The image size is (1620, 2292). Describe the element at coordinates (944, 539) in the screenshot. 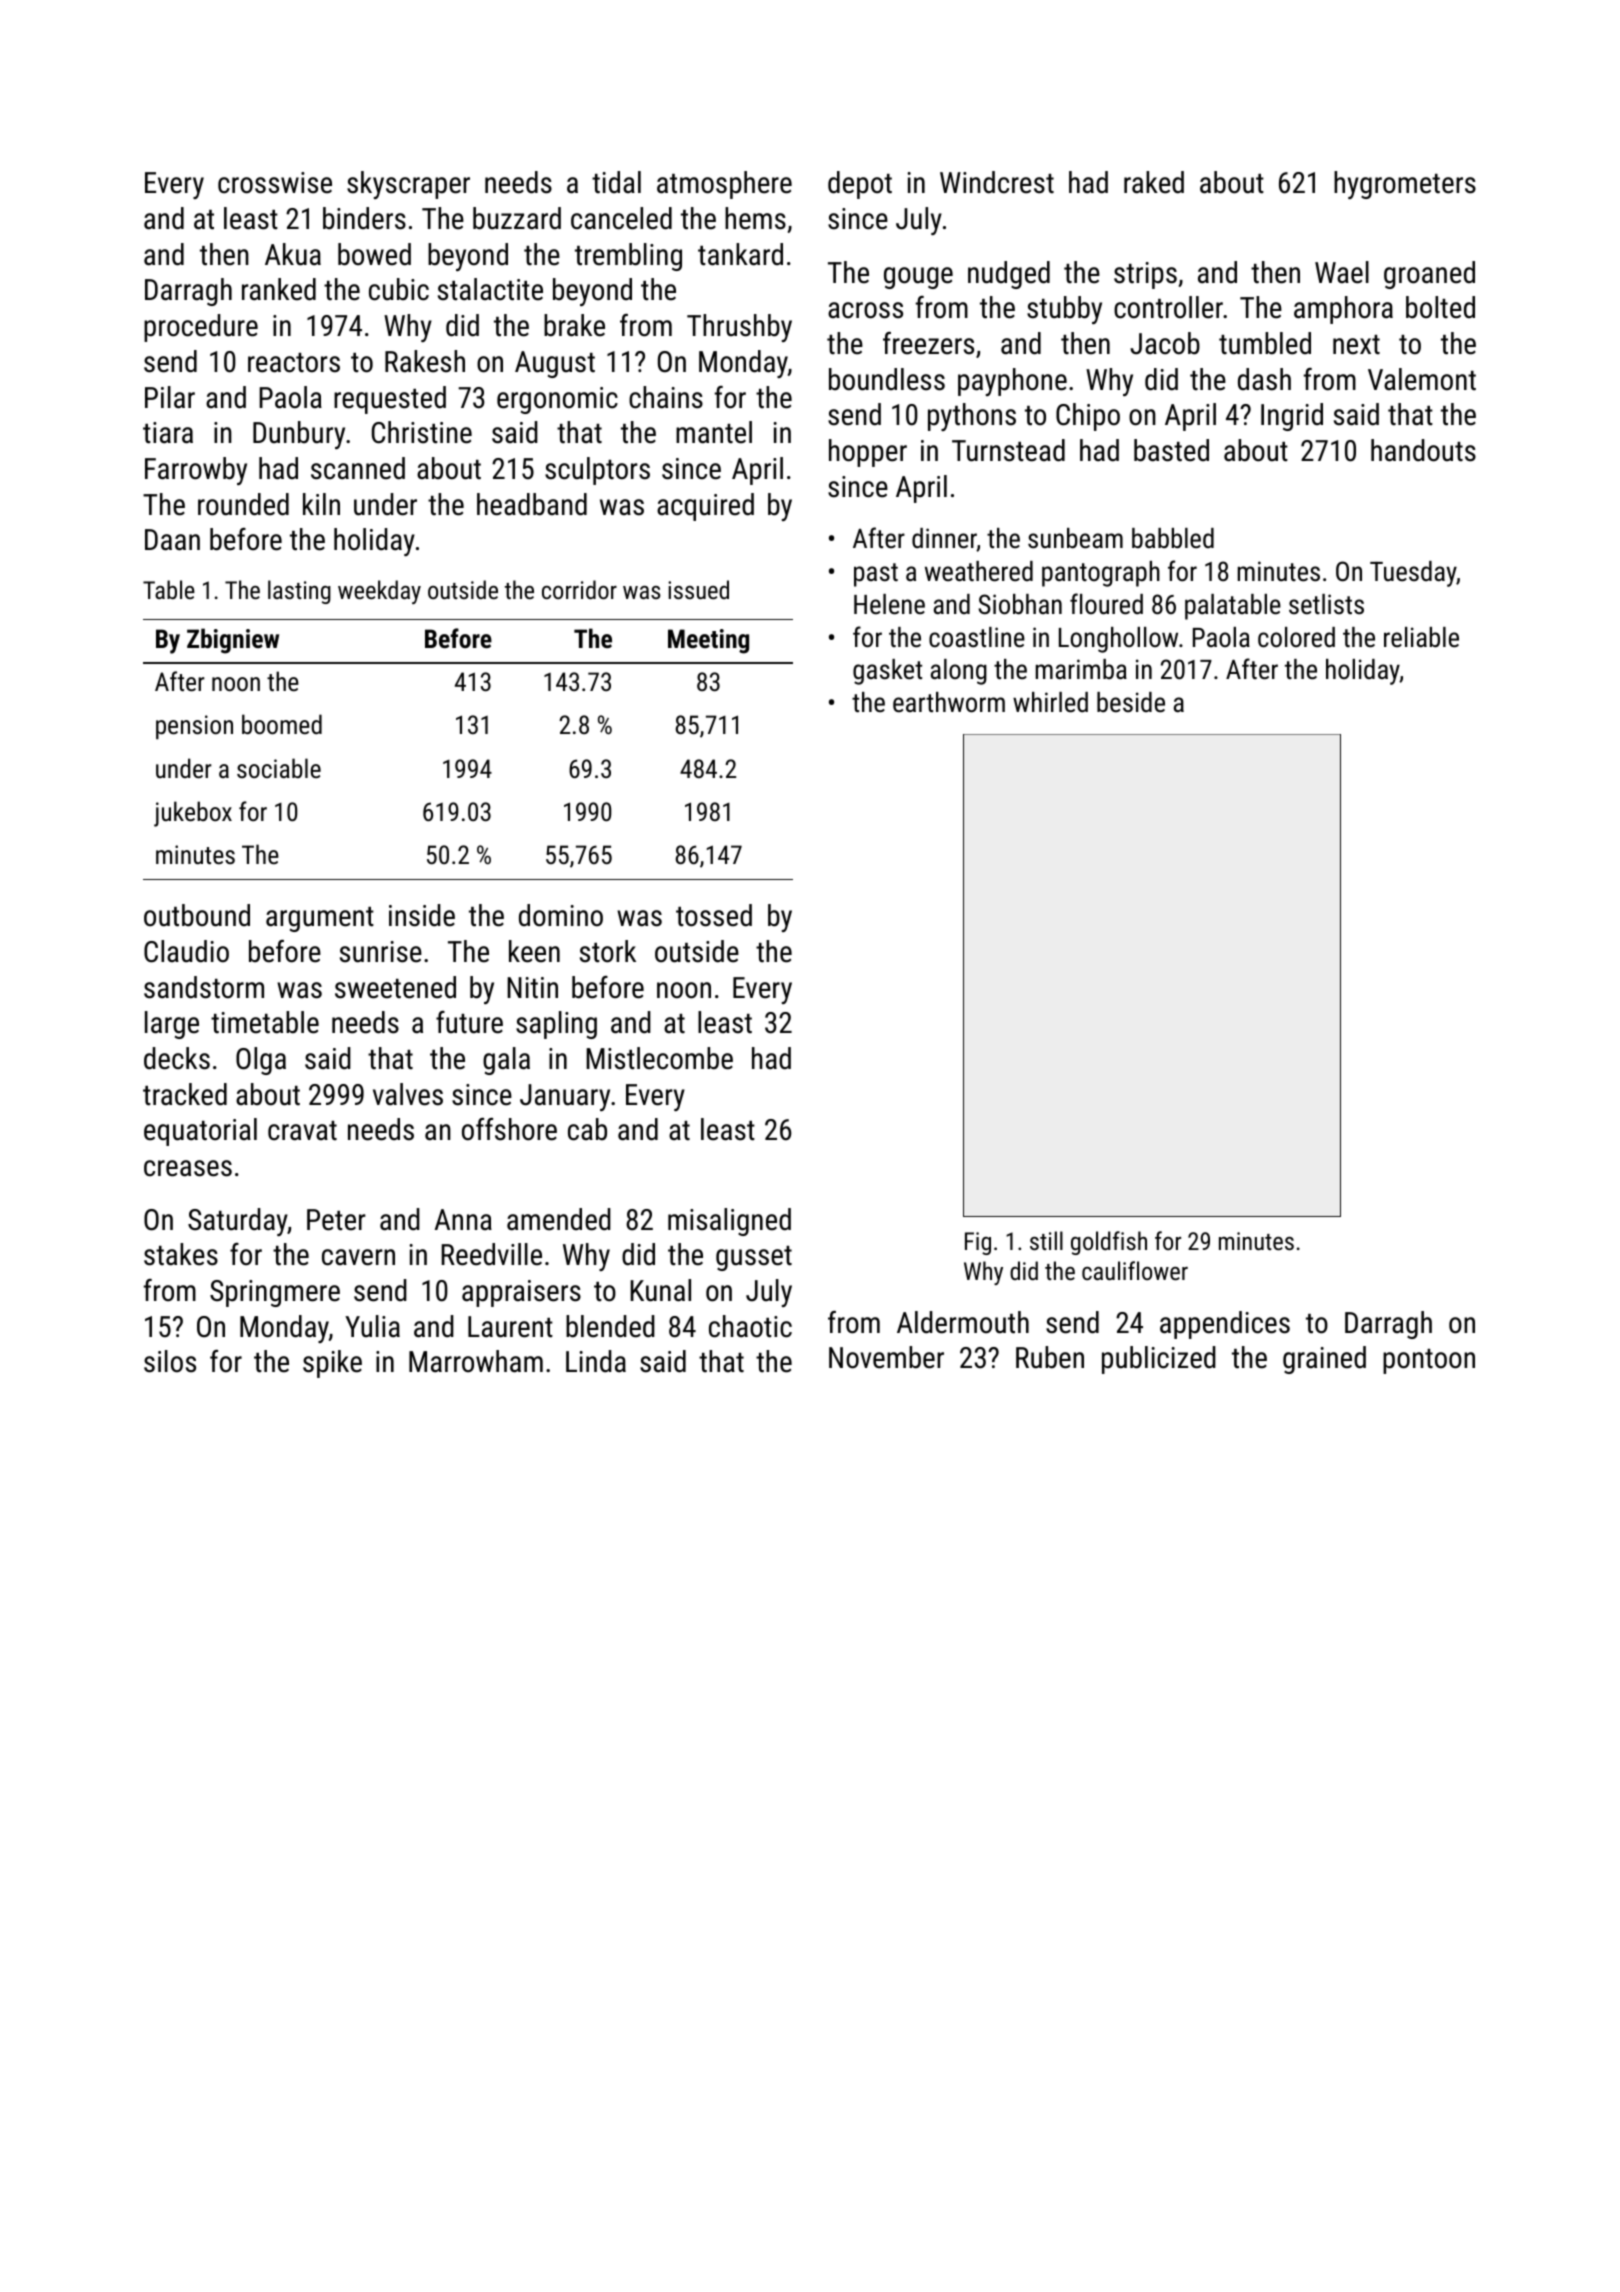

I see `dinner` at that location.
